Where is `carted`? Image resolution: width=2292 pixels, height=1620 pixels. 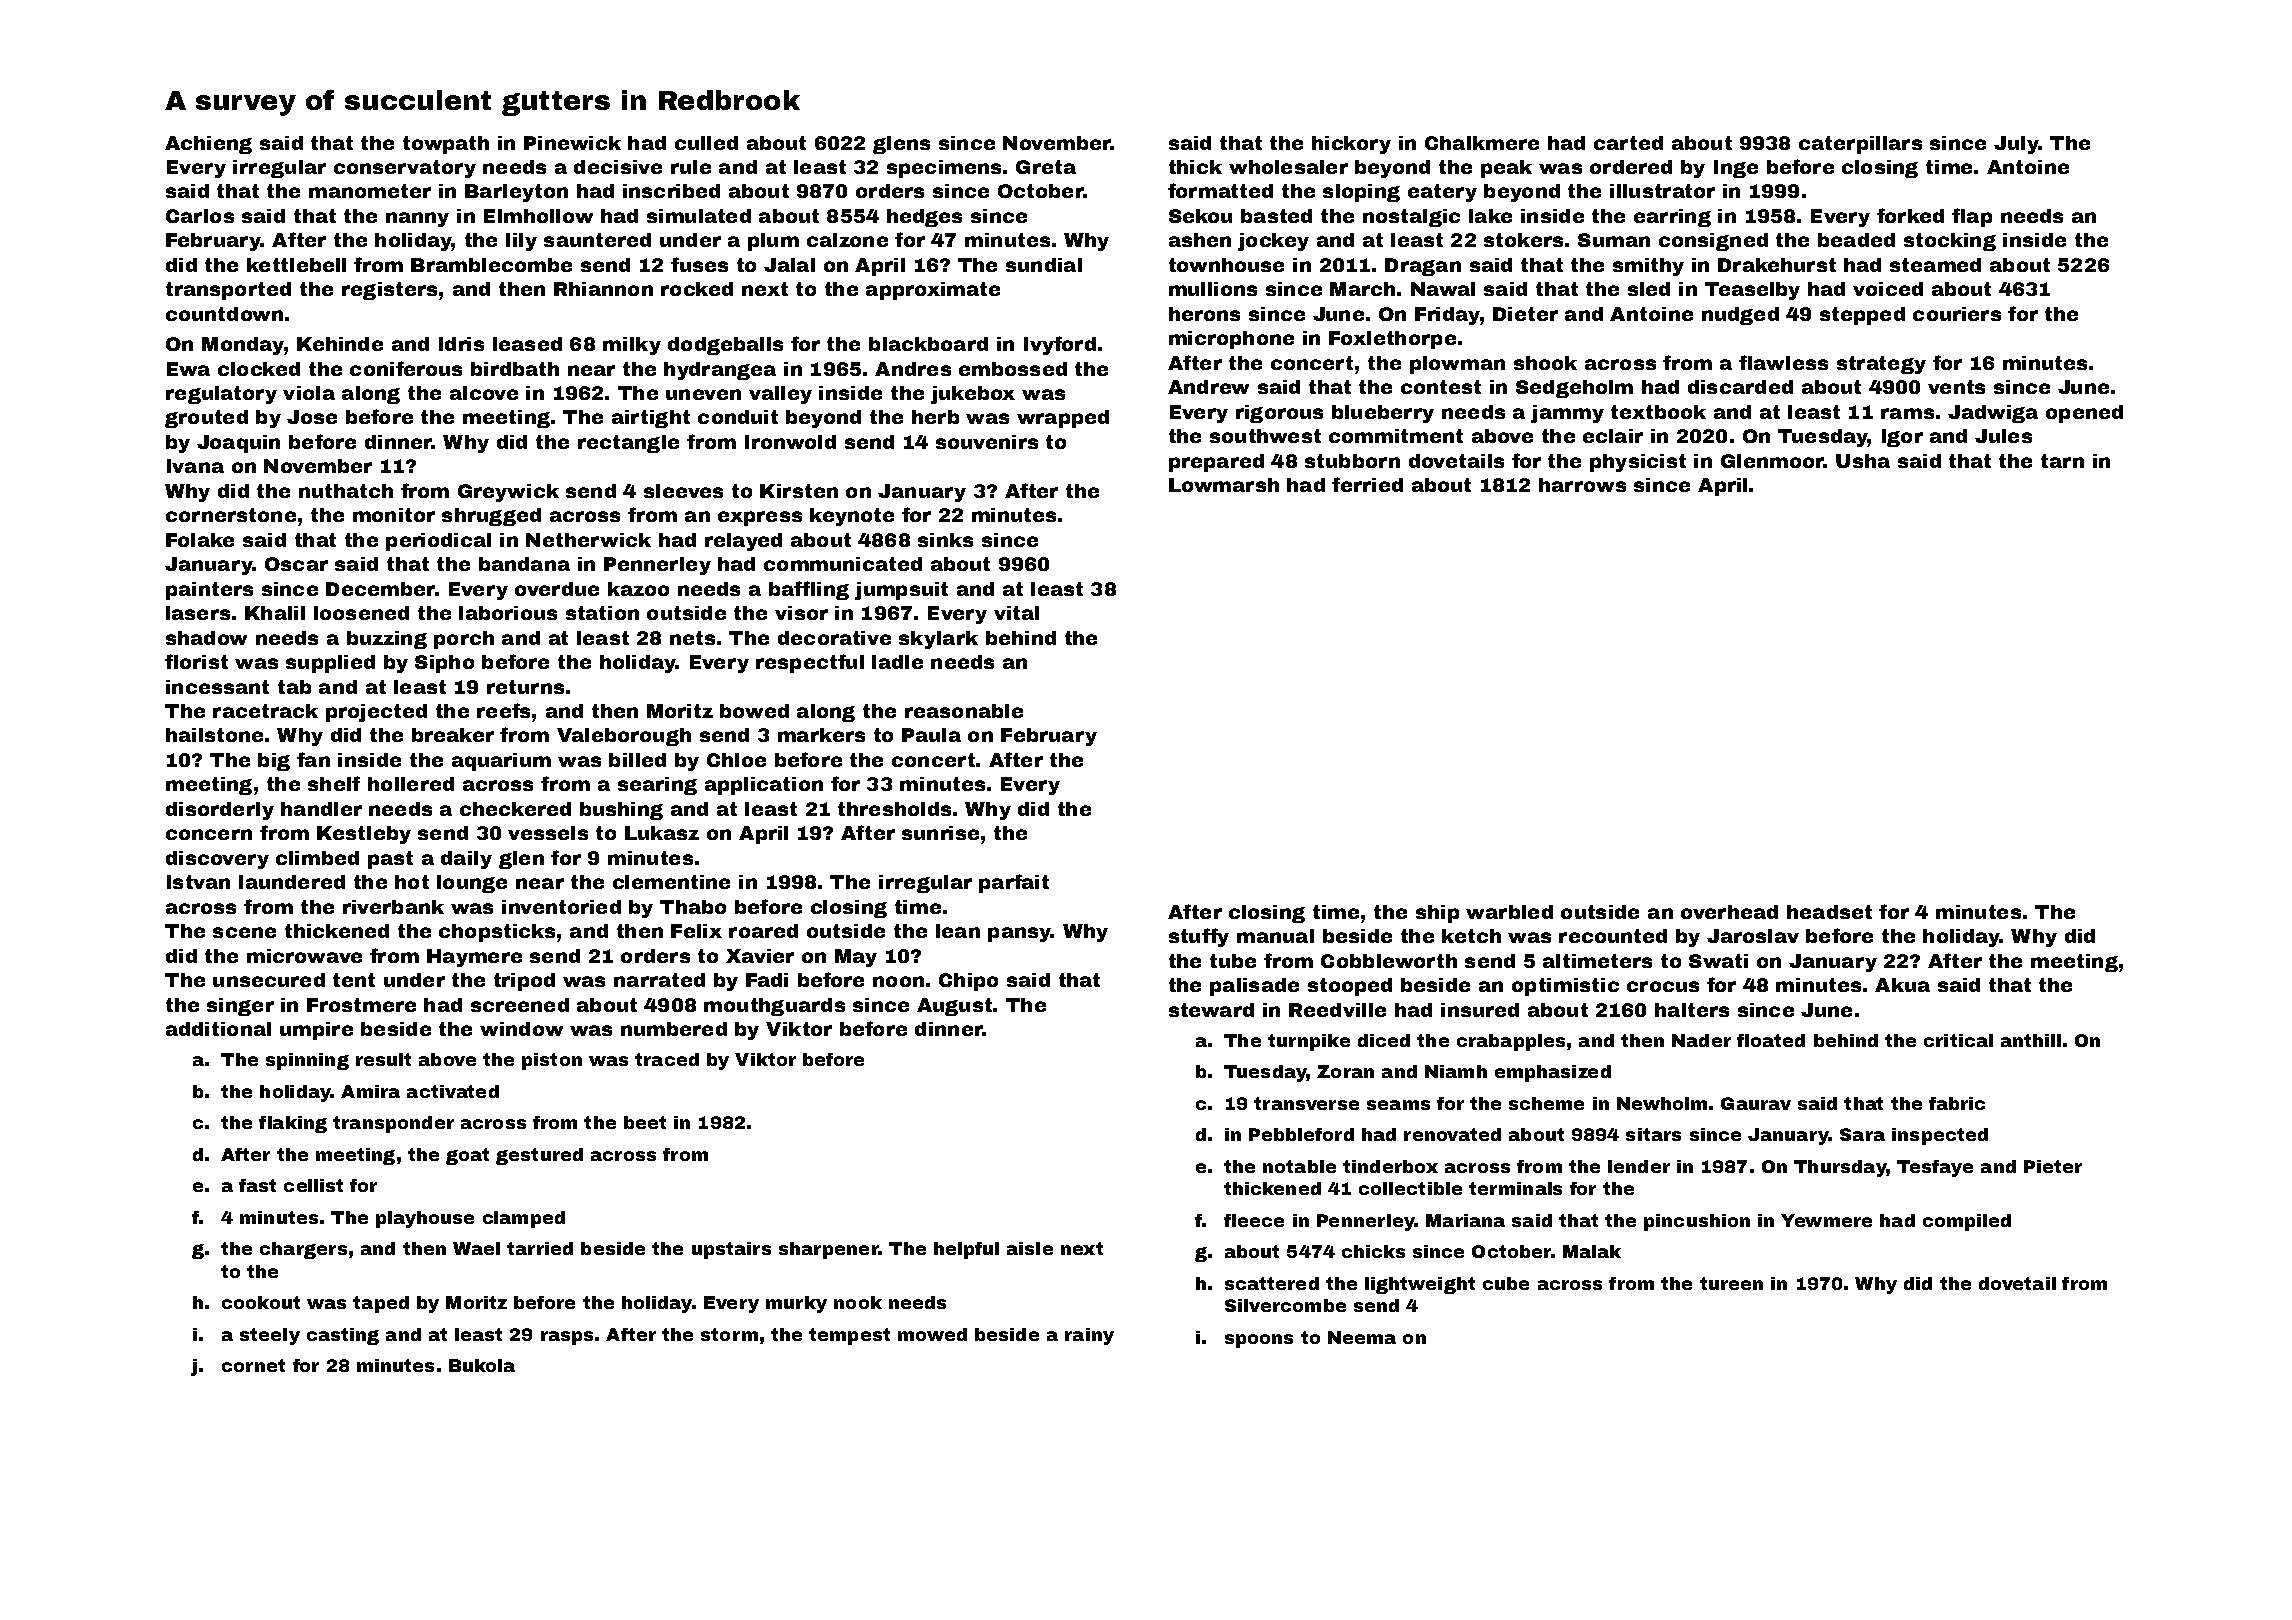
carted is located at coordinates (1628, 143).
